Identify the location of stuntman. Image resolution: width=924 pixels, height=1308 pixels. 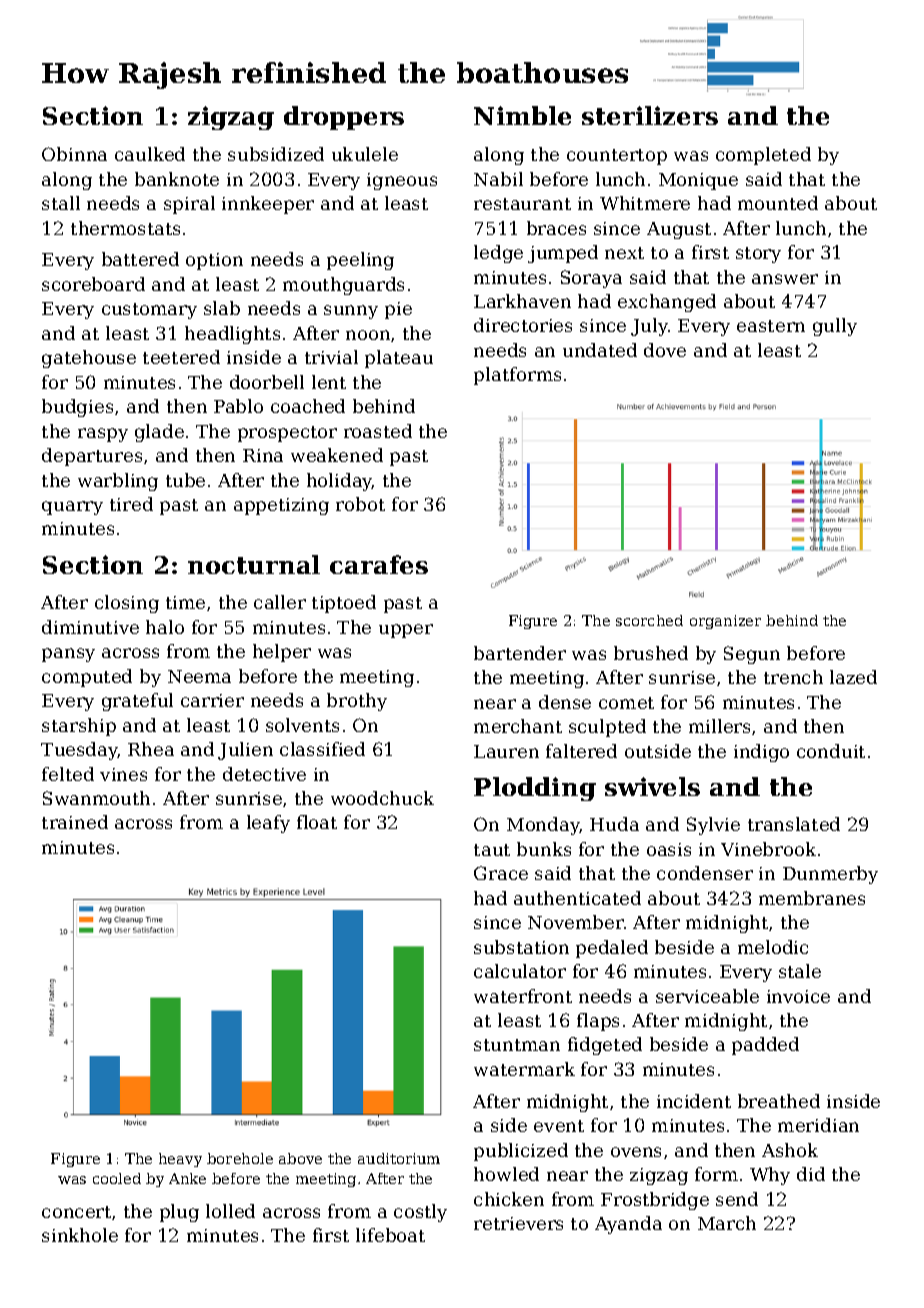
(517, 1045).
